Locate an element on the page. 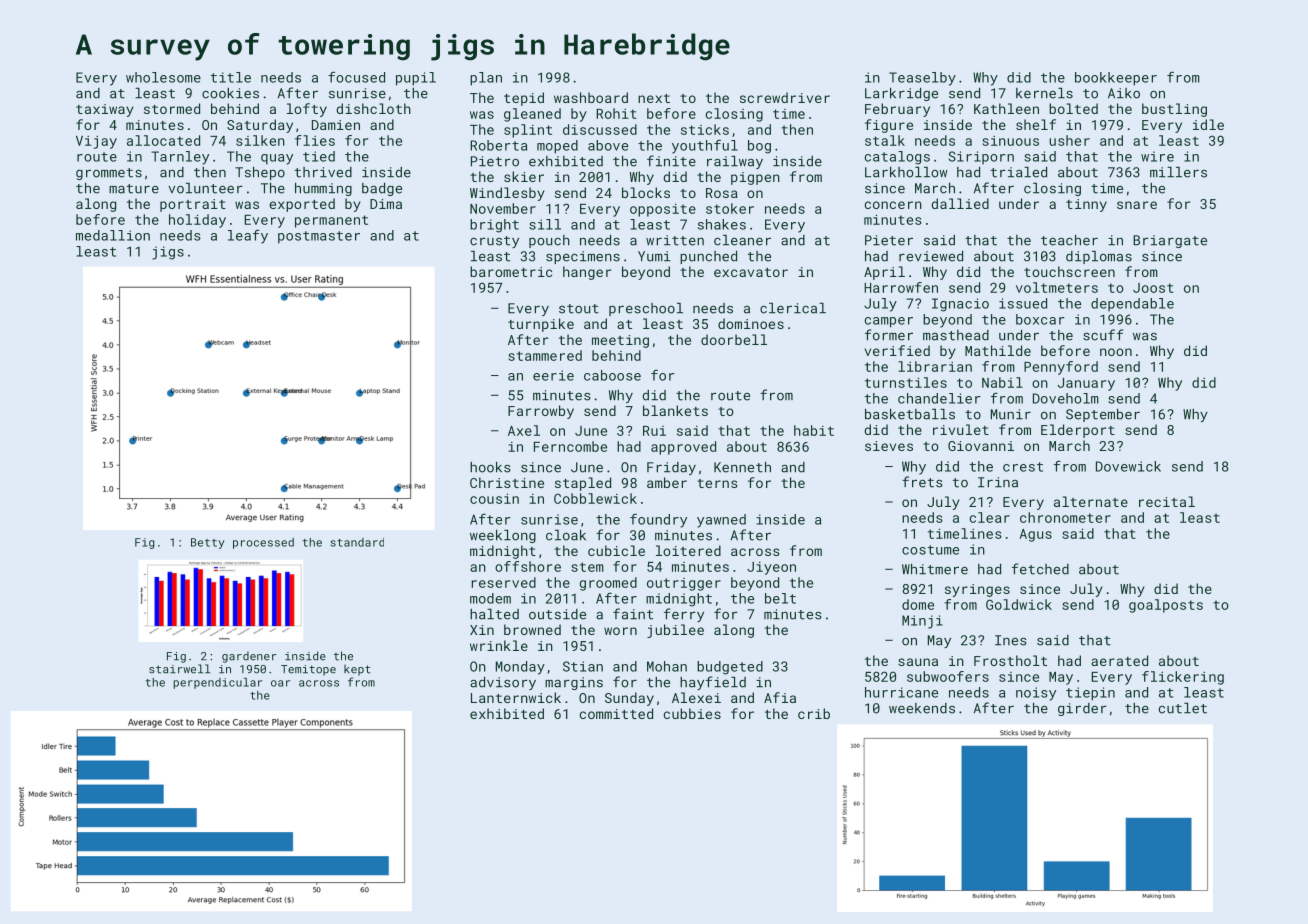 The height and width of the document is (924, 1308). medallion is located at coordinates (113, 235).
